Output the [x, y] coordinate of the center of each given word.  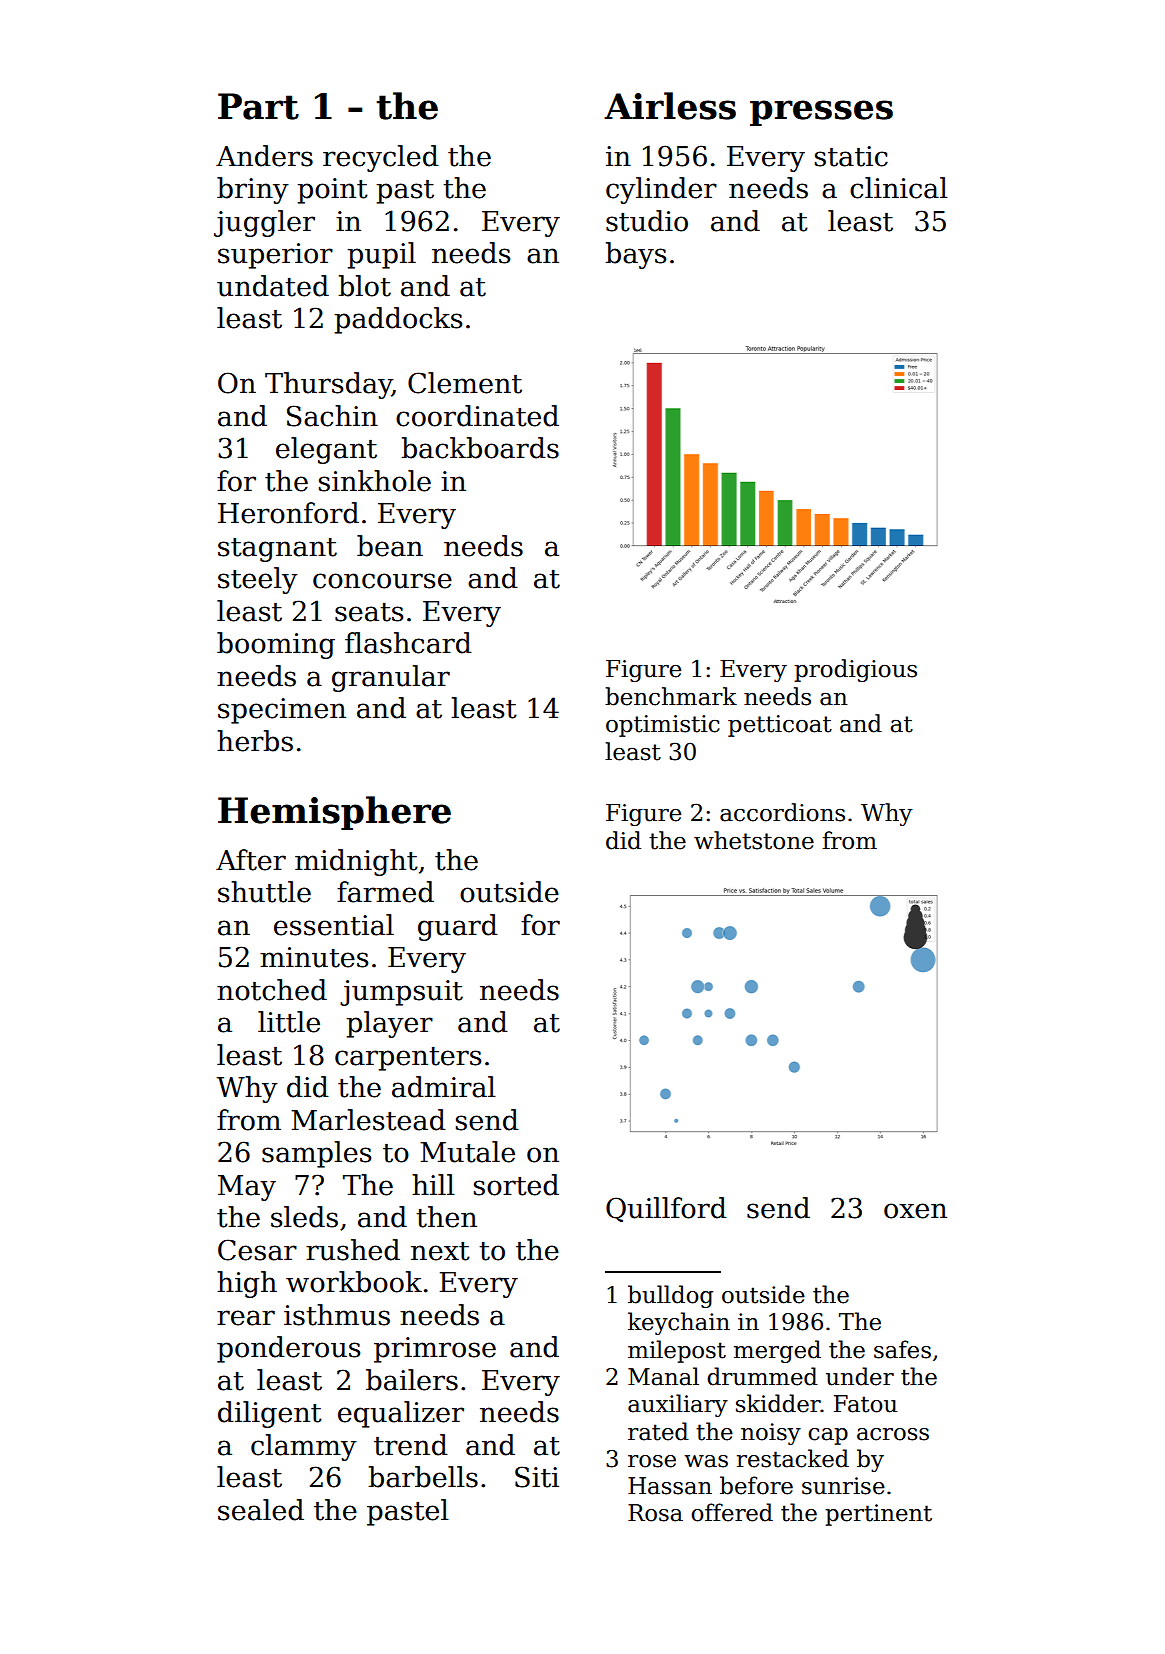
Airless [670, 106]
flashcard [408, 643]
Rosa [655, 1513]
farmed [385, 892]
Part [258, 106]
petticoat [780, 726]
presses [821, 113]
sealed [261, 1510]
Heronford [288, 513]
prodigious [855, 670]
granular [391, 678]
